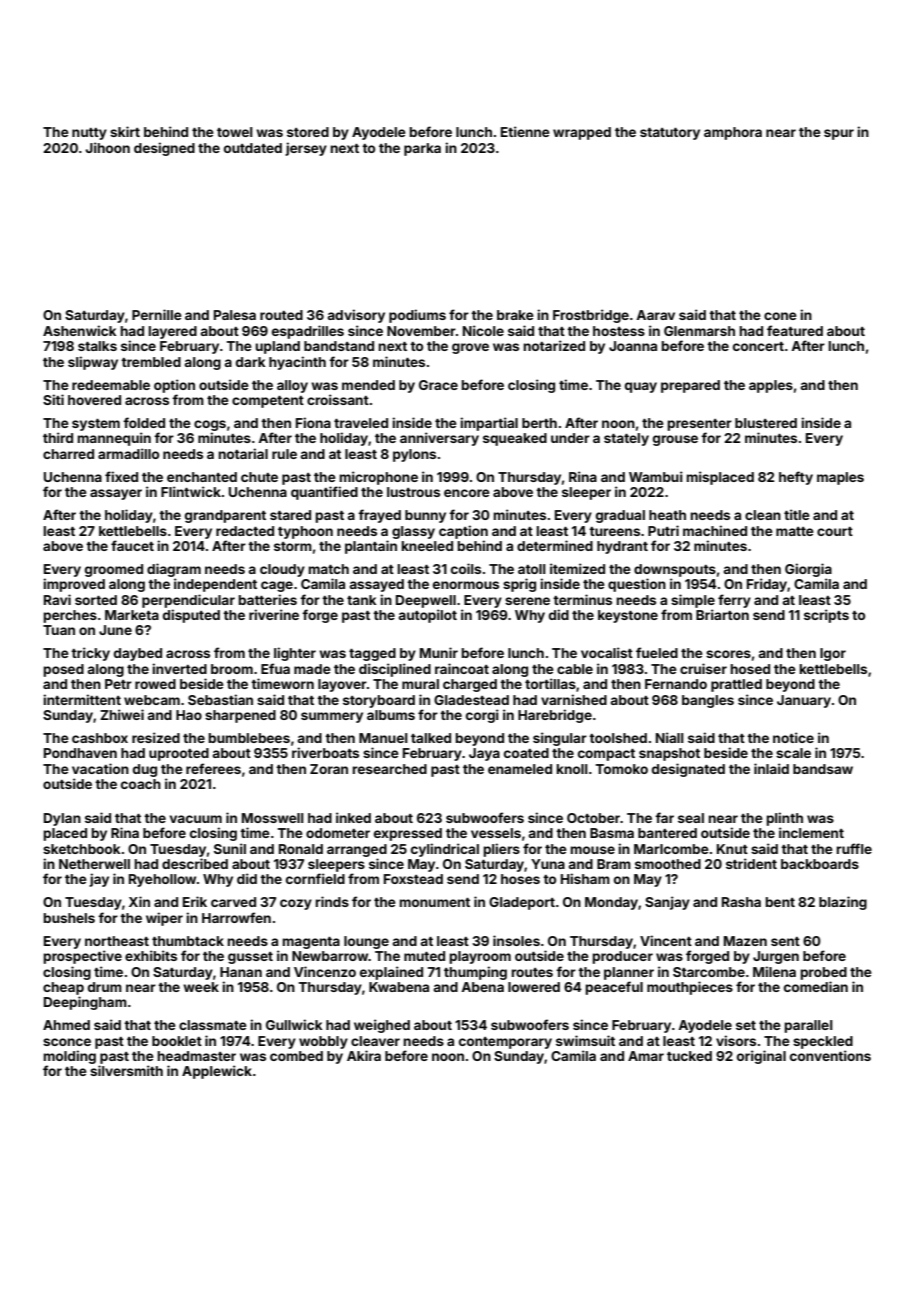  What do you see at coordinates (145, 770) in the page?
I see `dug` at bounding box center [145, 770].
